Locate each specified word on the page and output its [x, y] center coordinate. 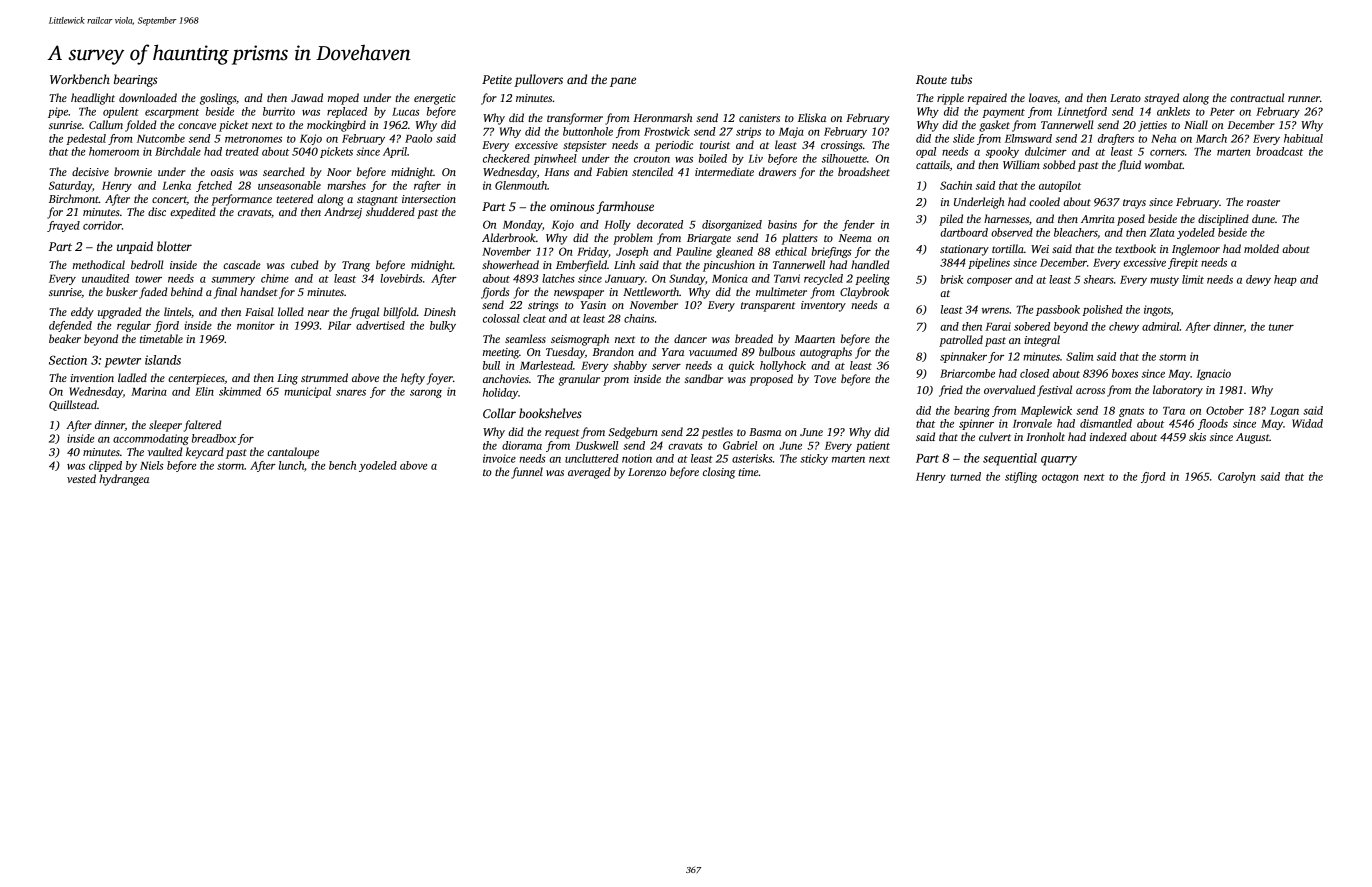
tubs [961, 79]
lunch [291, 465]
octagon [1060, 478]
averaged [589, 473]
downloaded [148, 97]
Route [931, 79]
